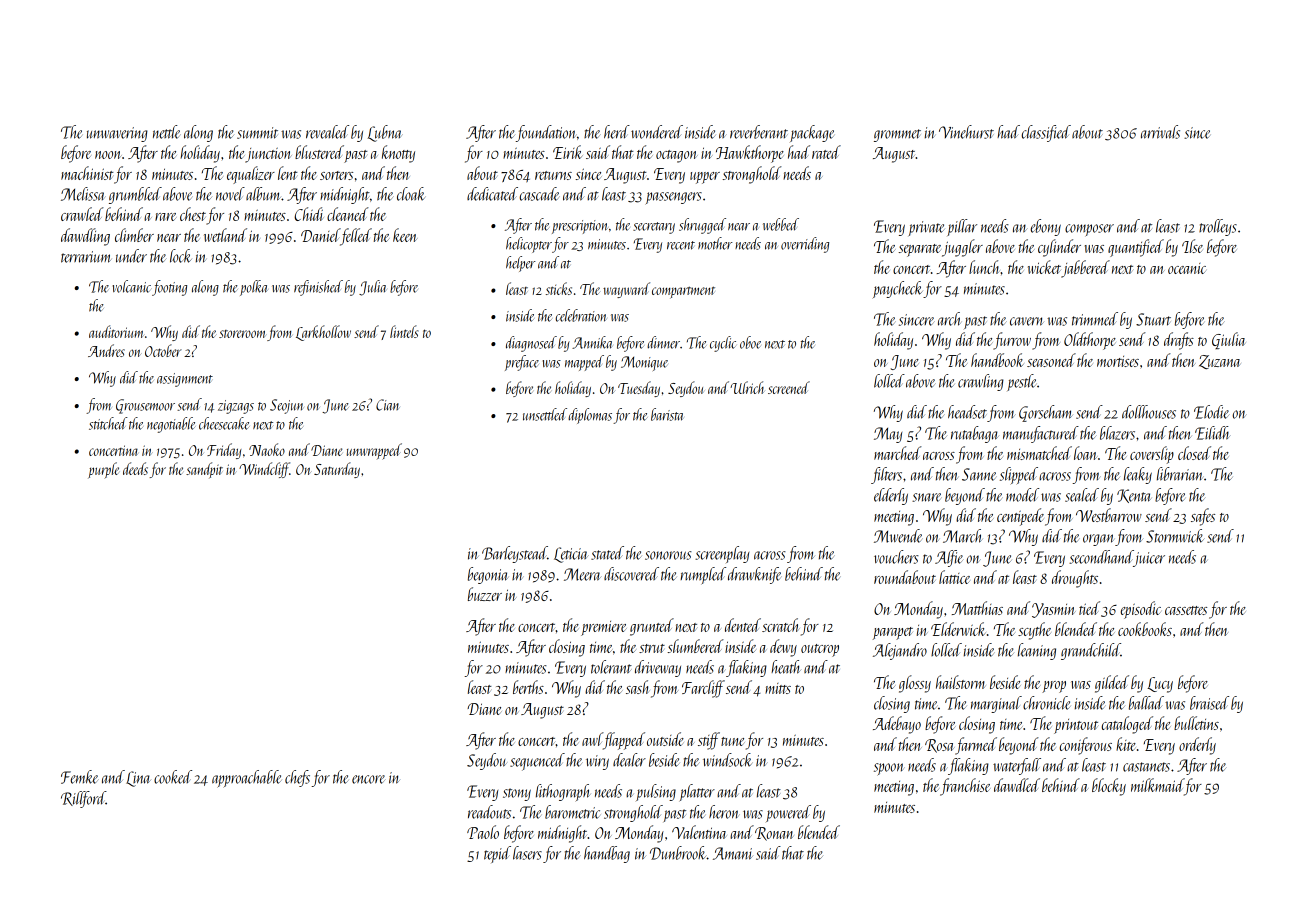 The height and width of the screenshot is (924, 1308). Describe the element at coordinates (166, 132) in the screenshot. I see `nettle` at that location.
